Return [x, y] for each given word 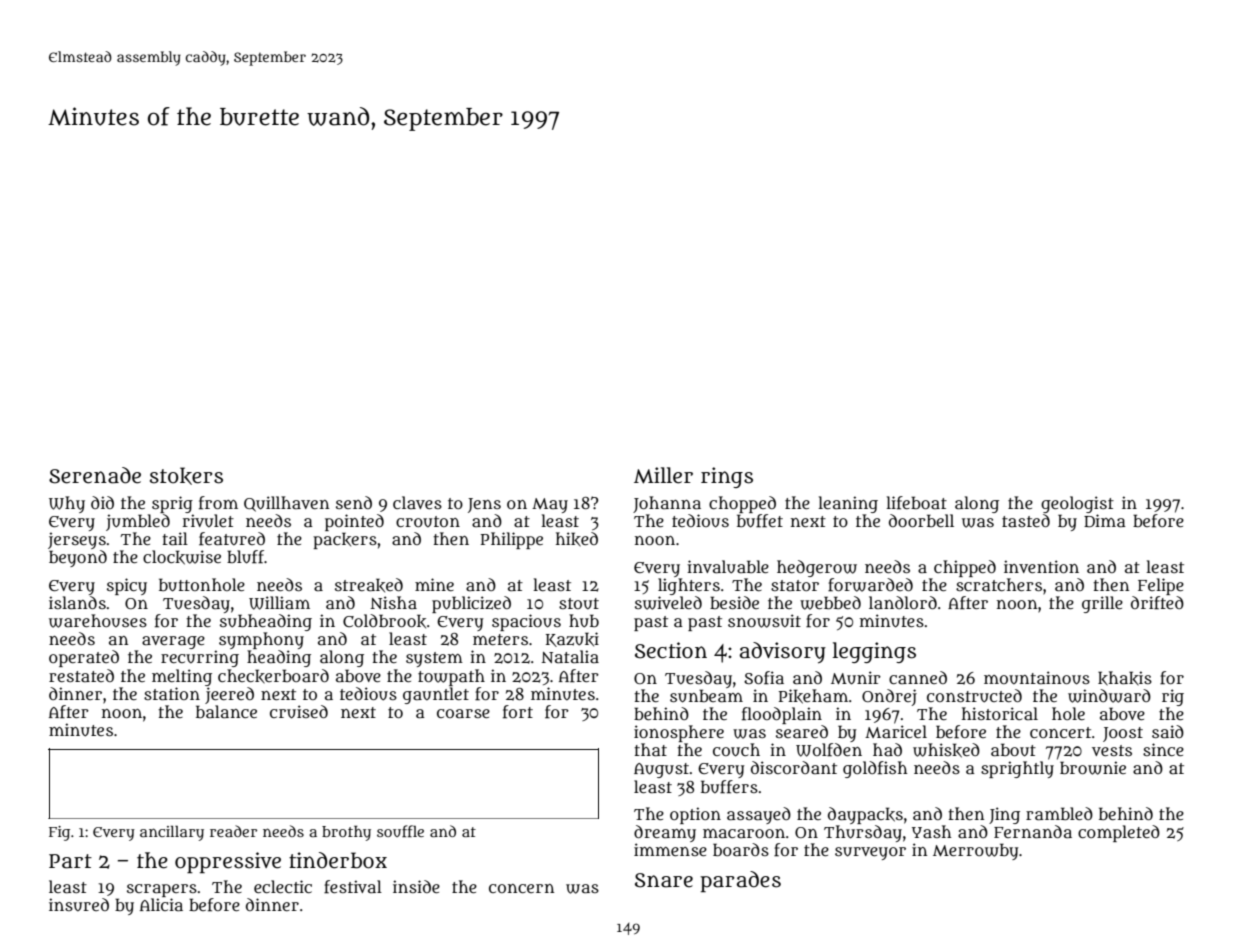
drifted [1157, 603]
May [550, 505]
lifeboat [916, 503]
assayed [759, 815]
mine [434, 584]
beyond [78, 558]
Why [67, 504]
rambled [1059, 813]
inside [416, 886]
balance [226, 711]
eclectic [283, 886]
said [1168, 731]
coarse [463, 713]
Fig [59, 833]
